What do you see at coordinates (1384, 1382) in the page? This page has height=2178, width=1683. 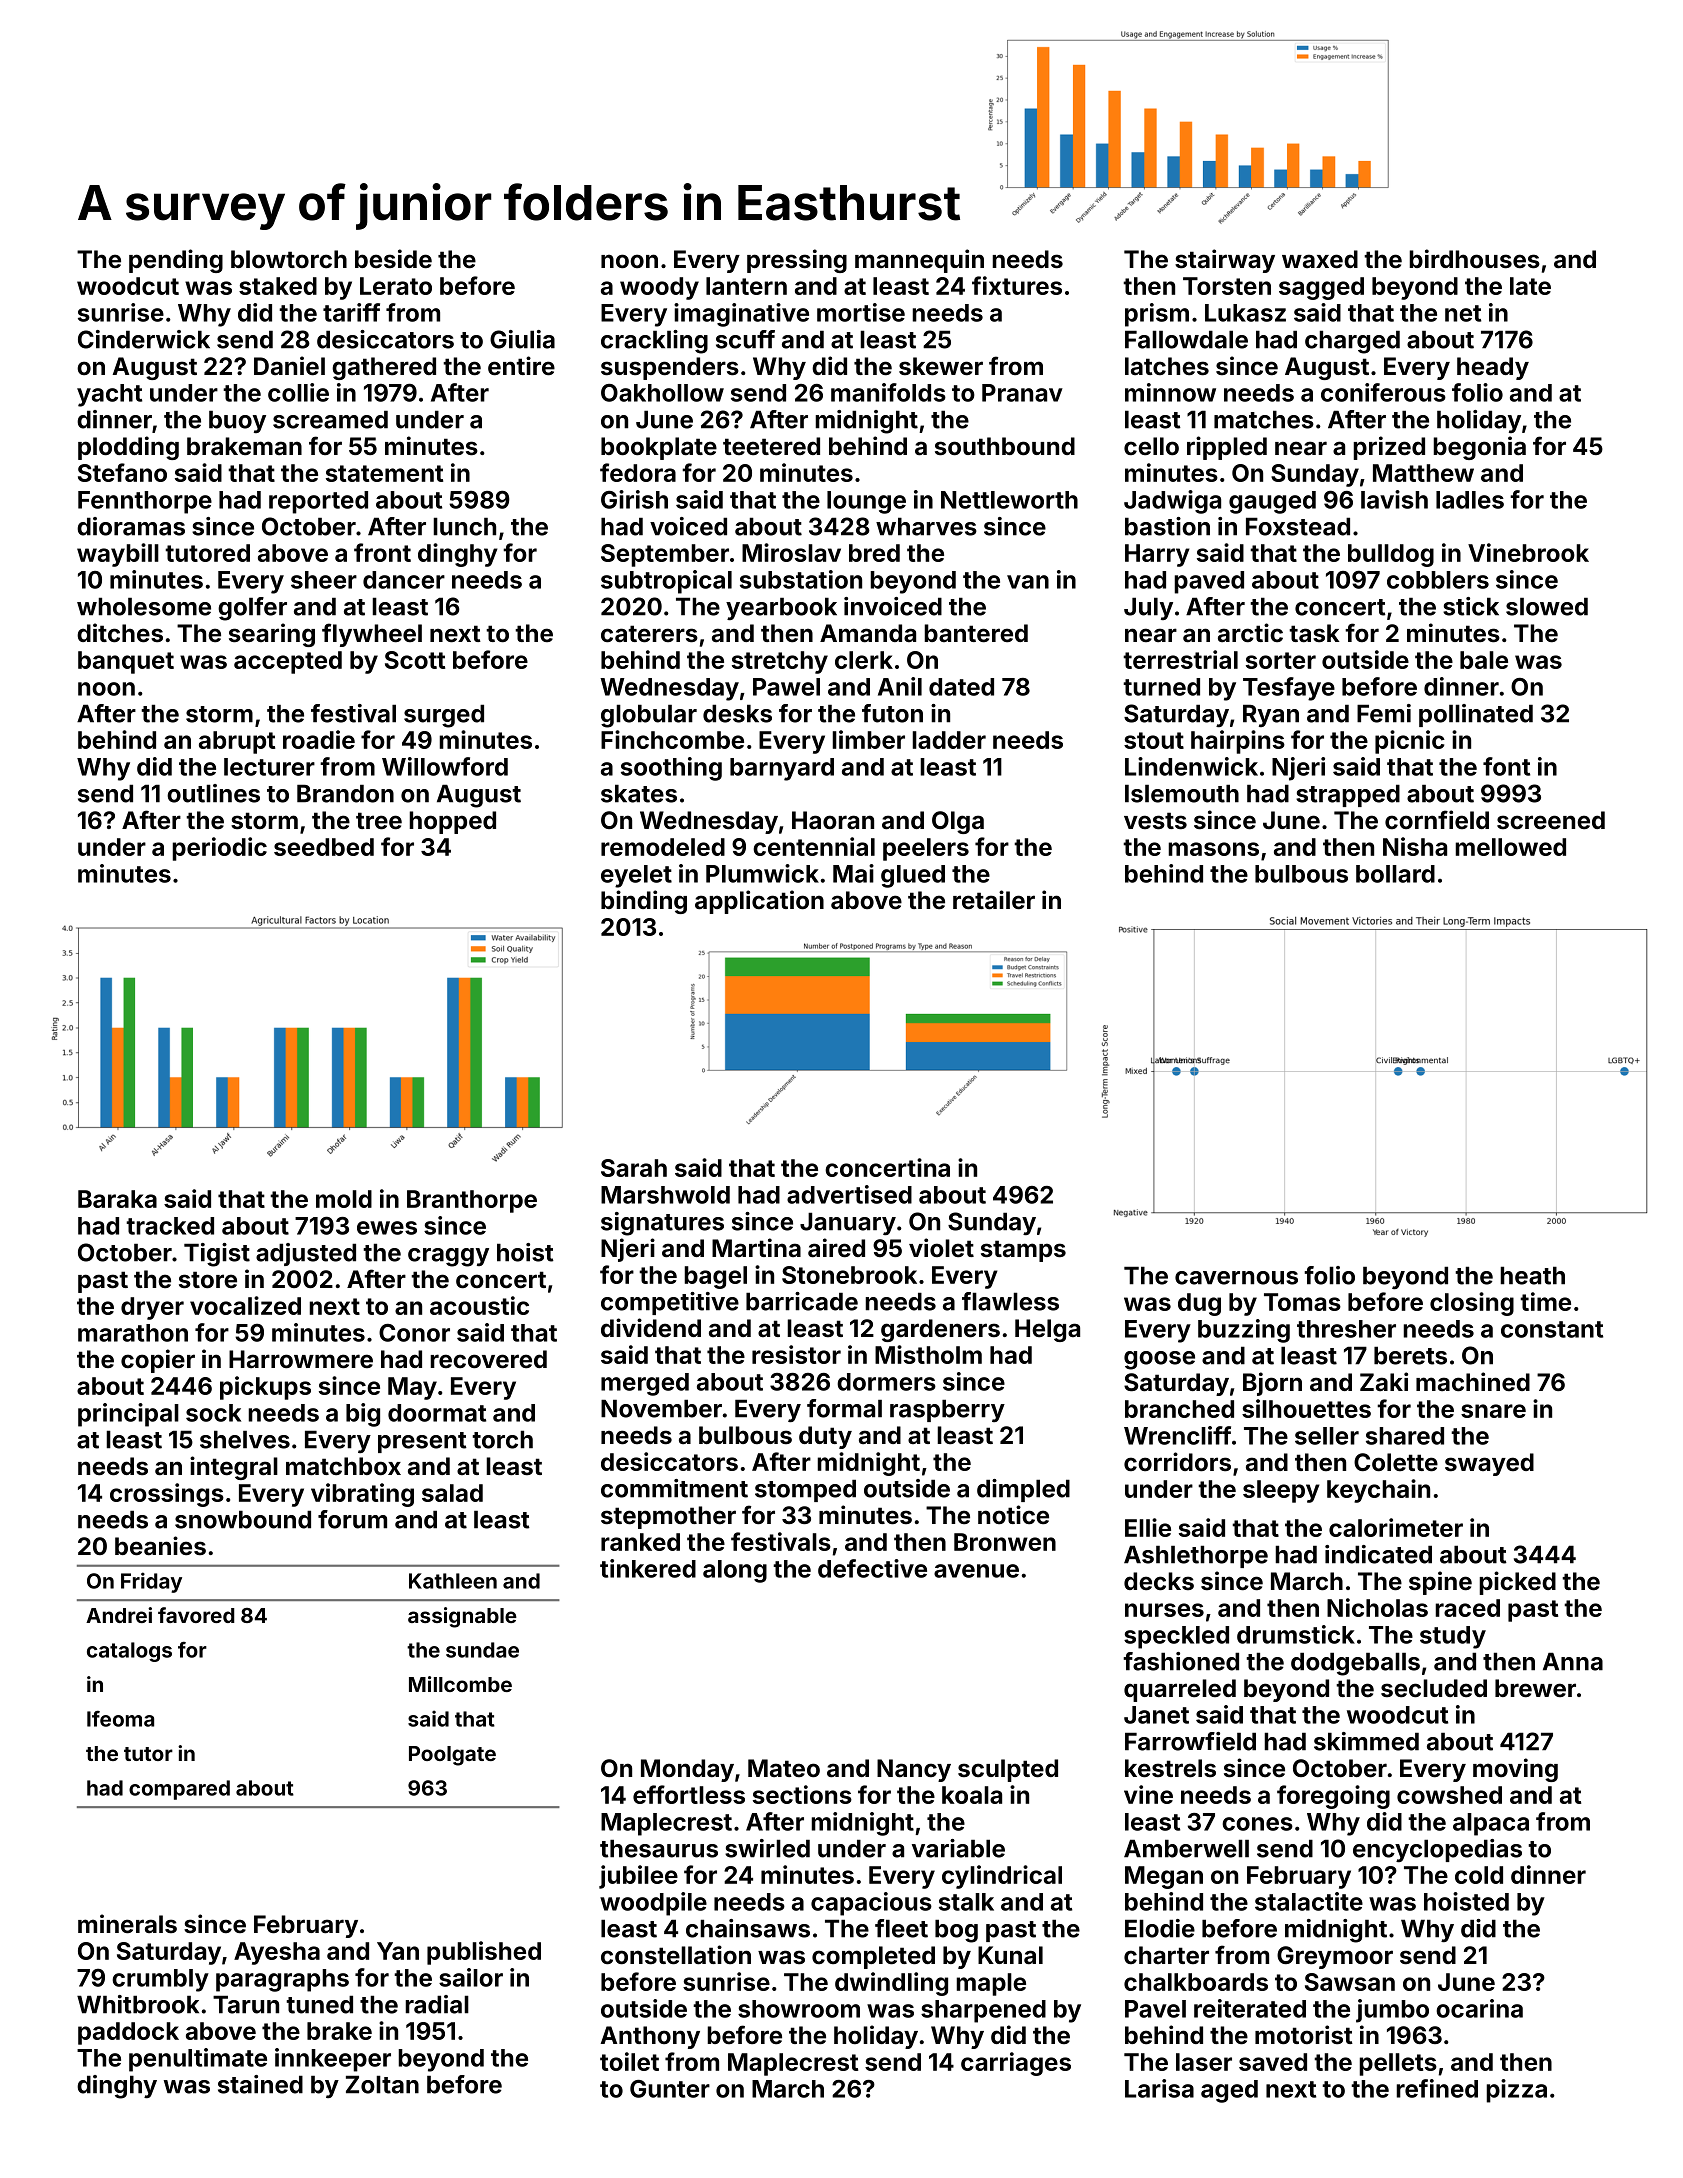 I see `Zaki` at bounding box center [1384, 1382].
